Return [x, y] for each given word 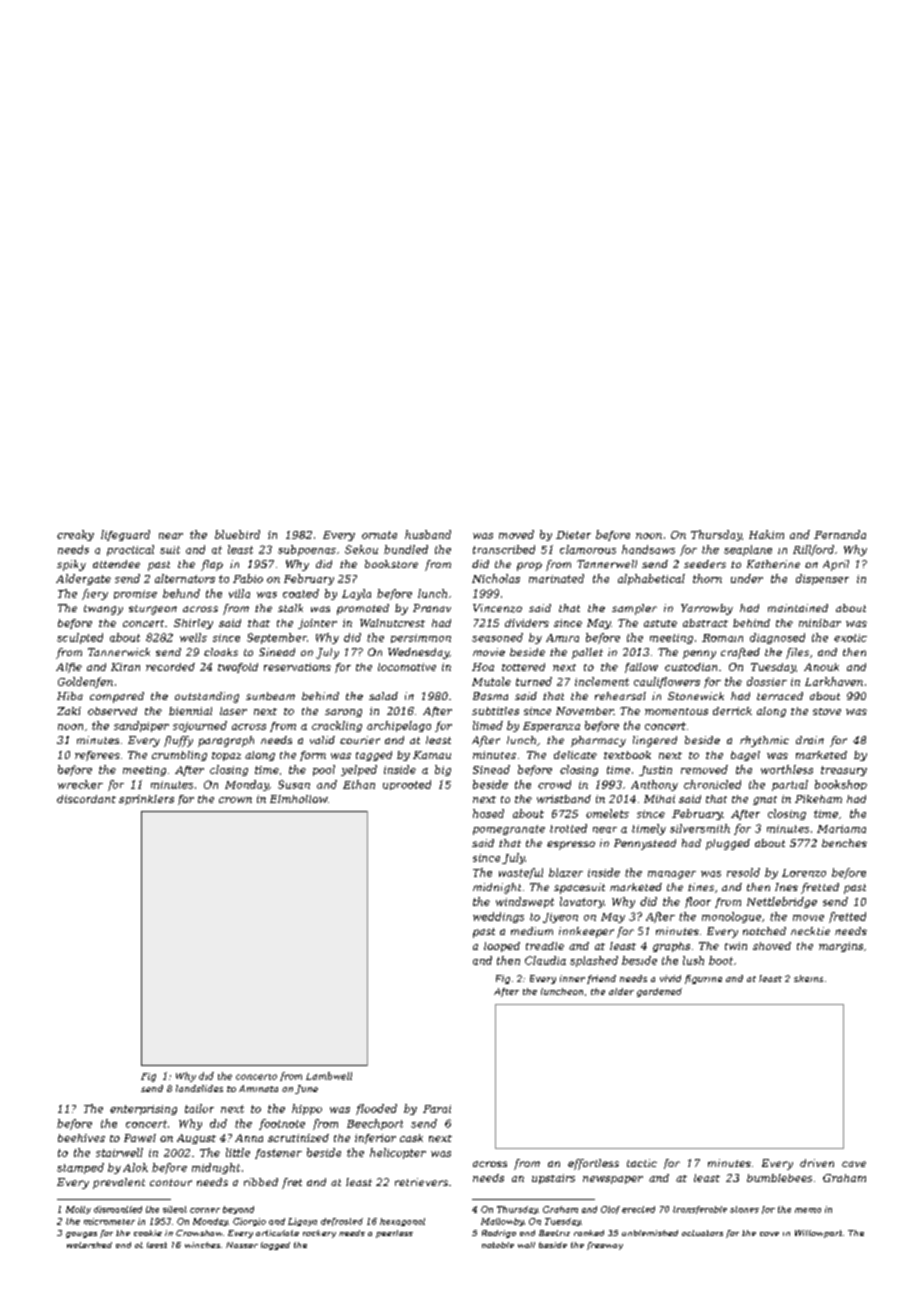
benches [844, 843]
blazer [566, 872]
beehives [81, 1138]
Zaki [69, 711]
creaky [75, 535]
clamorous [588, 549]
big [443, 770]
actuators [702, 1233]
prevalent [119, 1183]
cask [411, 1138]
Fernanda [840, 534]
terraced [780, 696]
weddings [498, 917]
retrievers [421, 1182]
